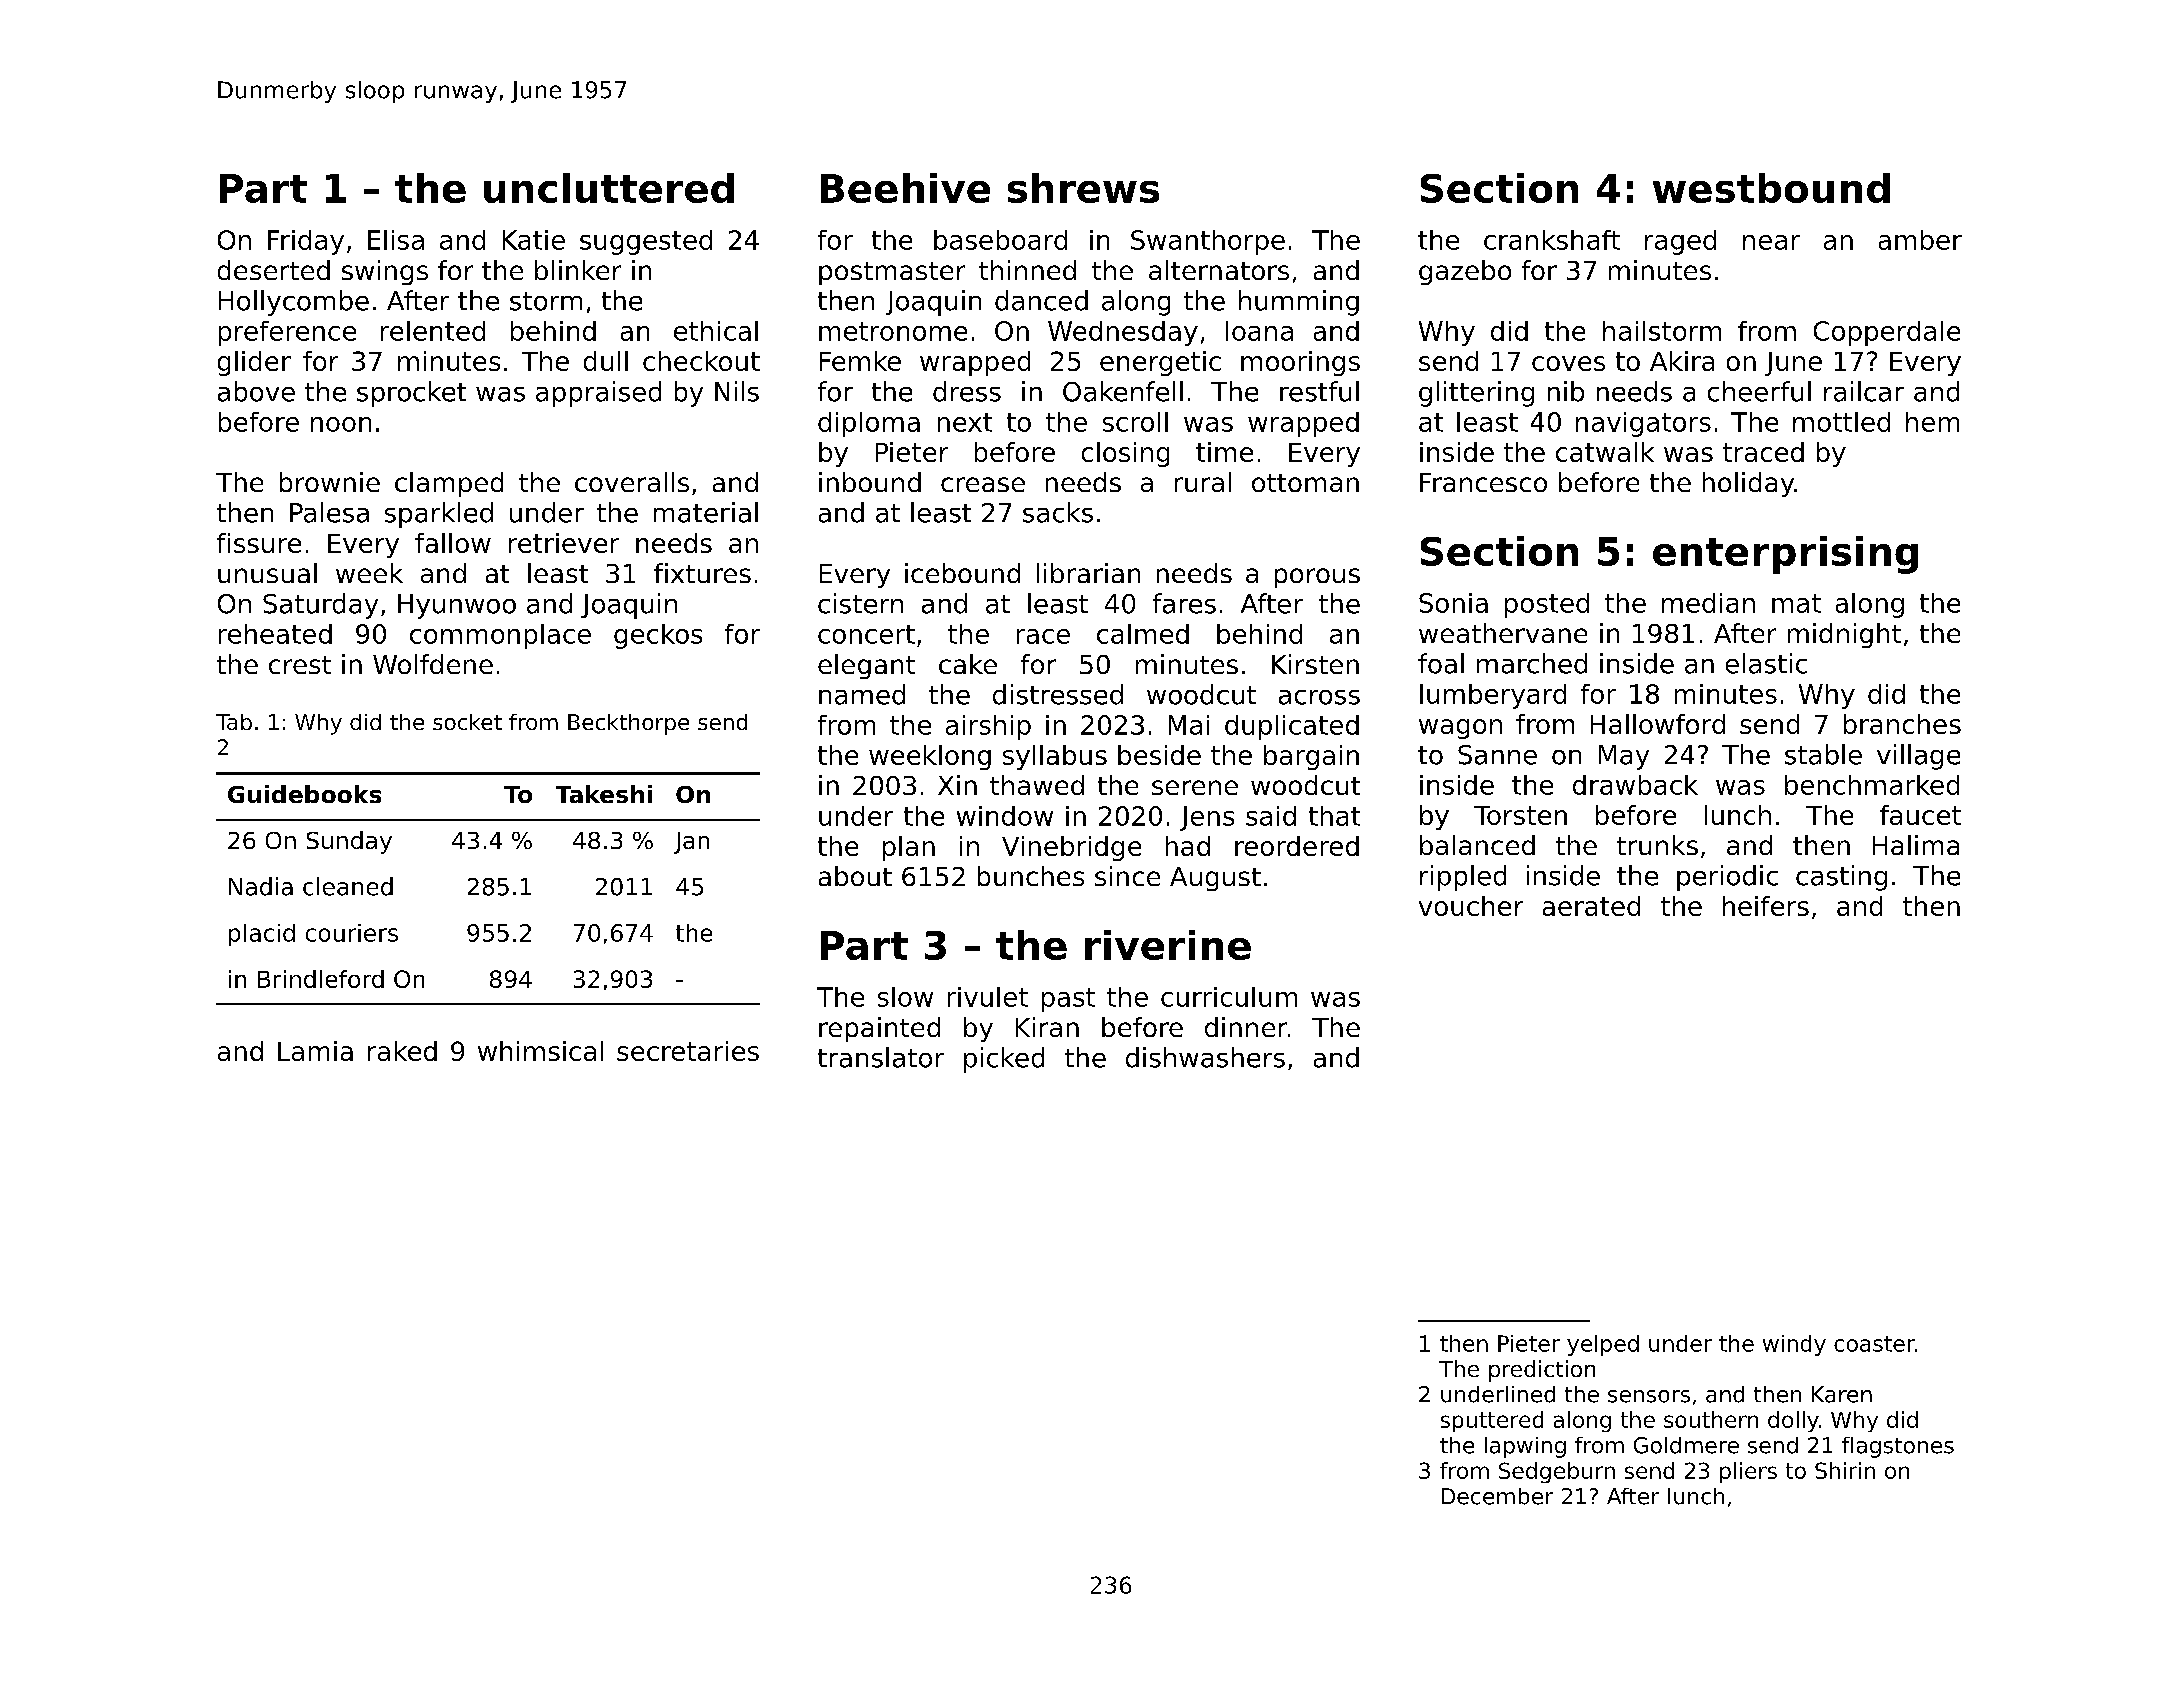 The height and width of the screenshot is (1683, 2178). What do you see at coordinates (500, 636) in the screenshot?
I see `commonplace` at bounding box center [500, 636].
